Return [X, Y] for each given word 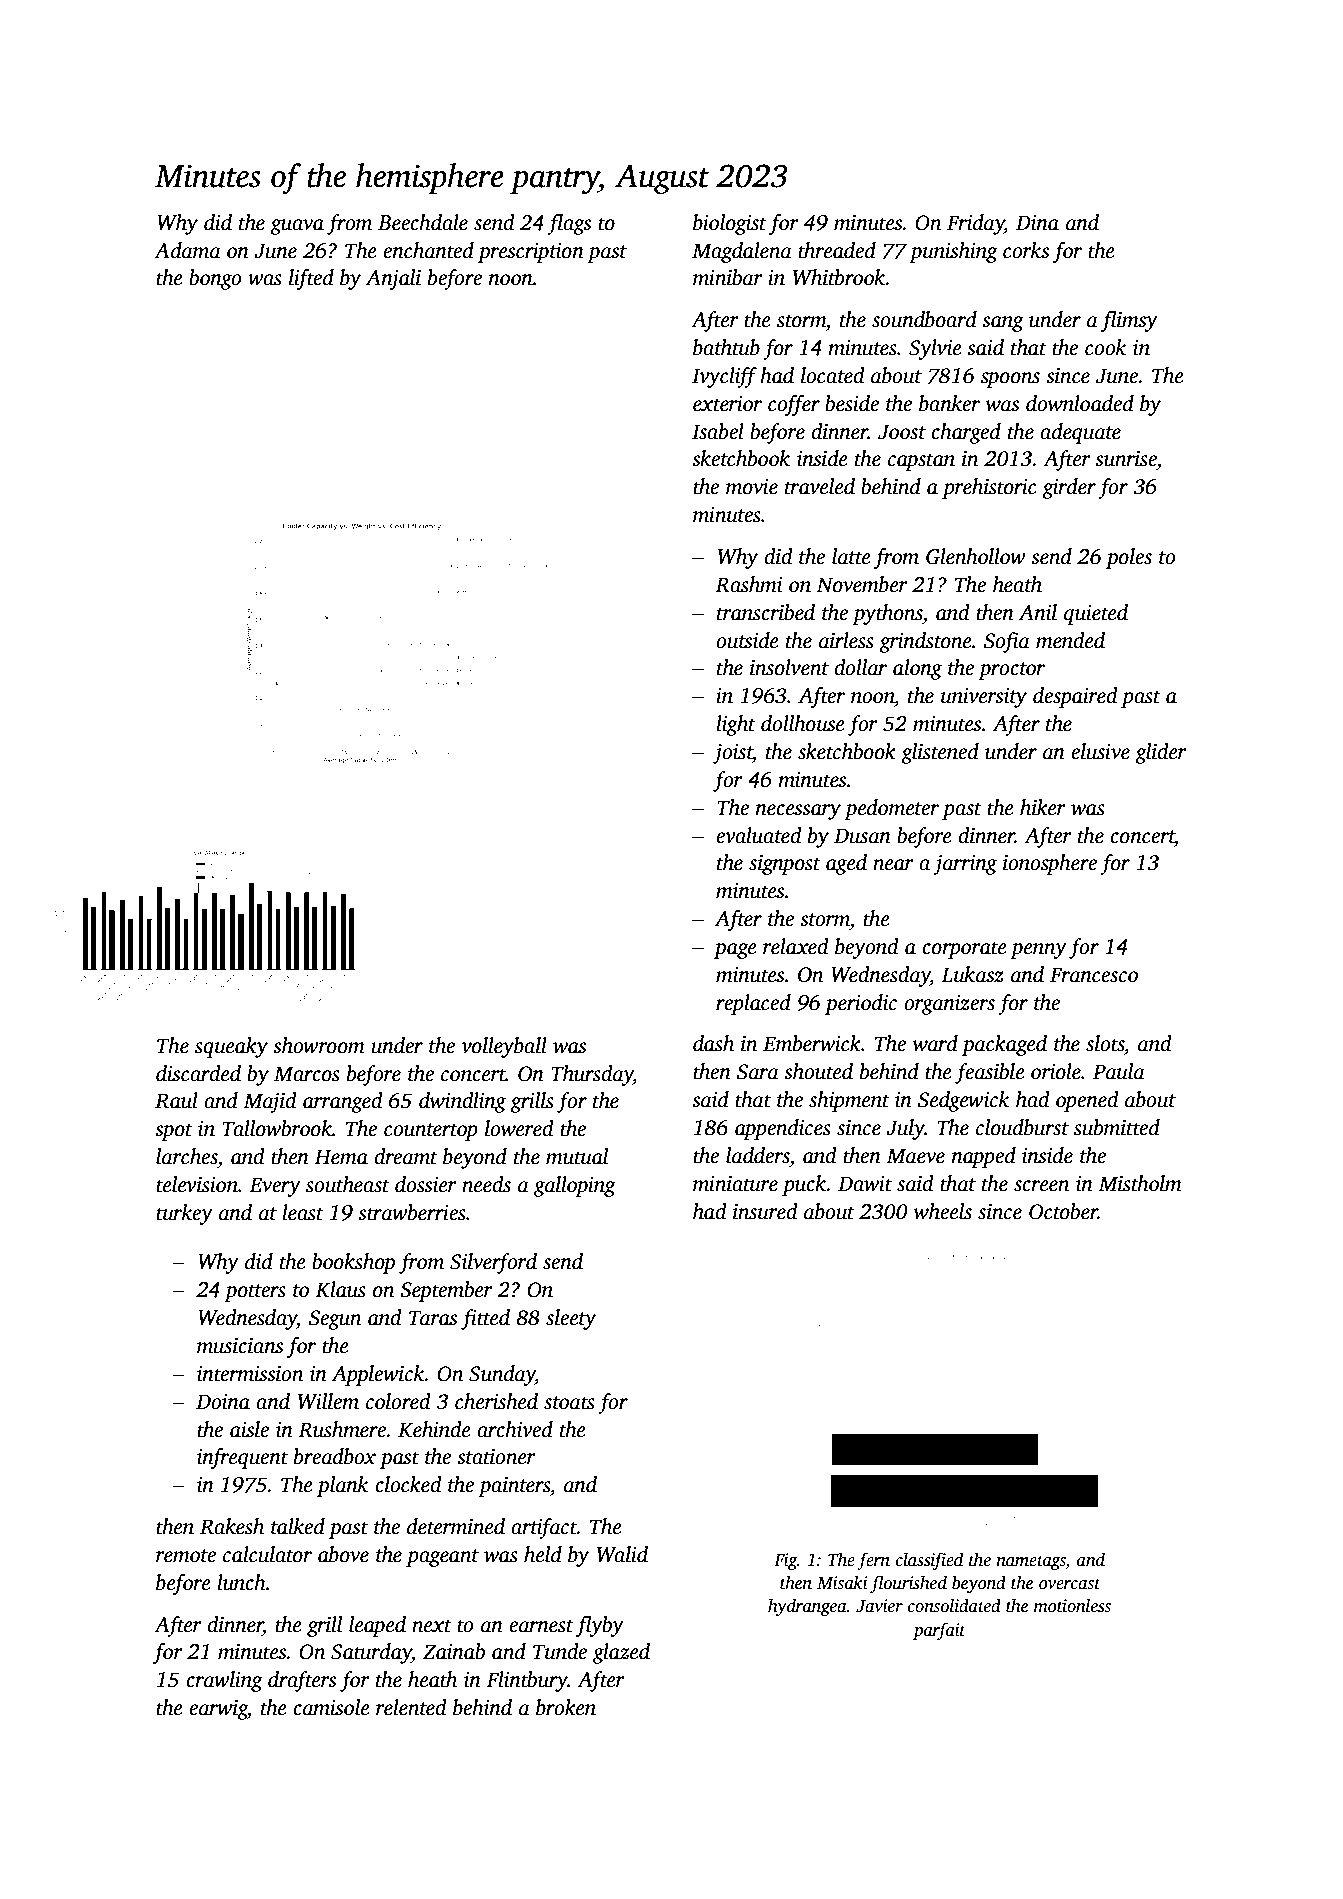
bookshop [353, 1263]
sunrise [1126, 459]
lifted [311, 279]
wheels [943, 1211]
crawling [224, 1681]
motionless [1072, 1605]
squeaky [231, 1047]
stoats [569, 1403]
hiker [1043, 807]
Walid [622, 1554]
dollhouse [803, 723]
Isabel [718, 431]
